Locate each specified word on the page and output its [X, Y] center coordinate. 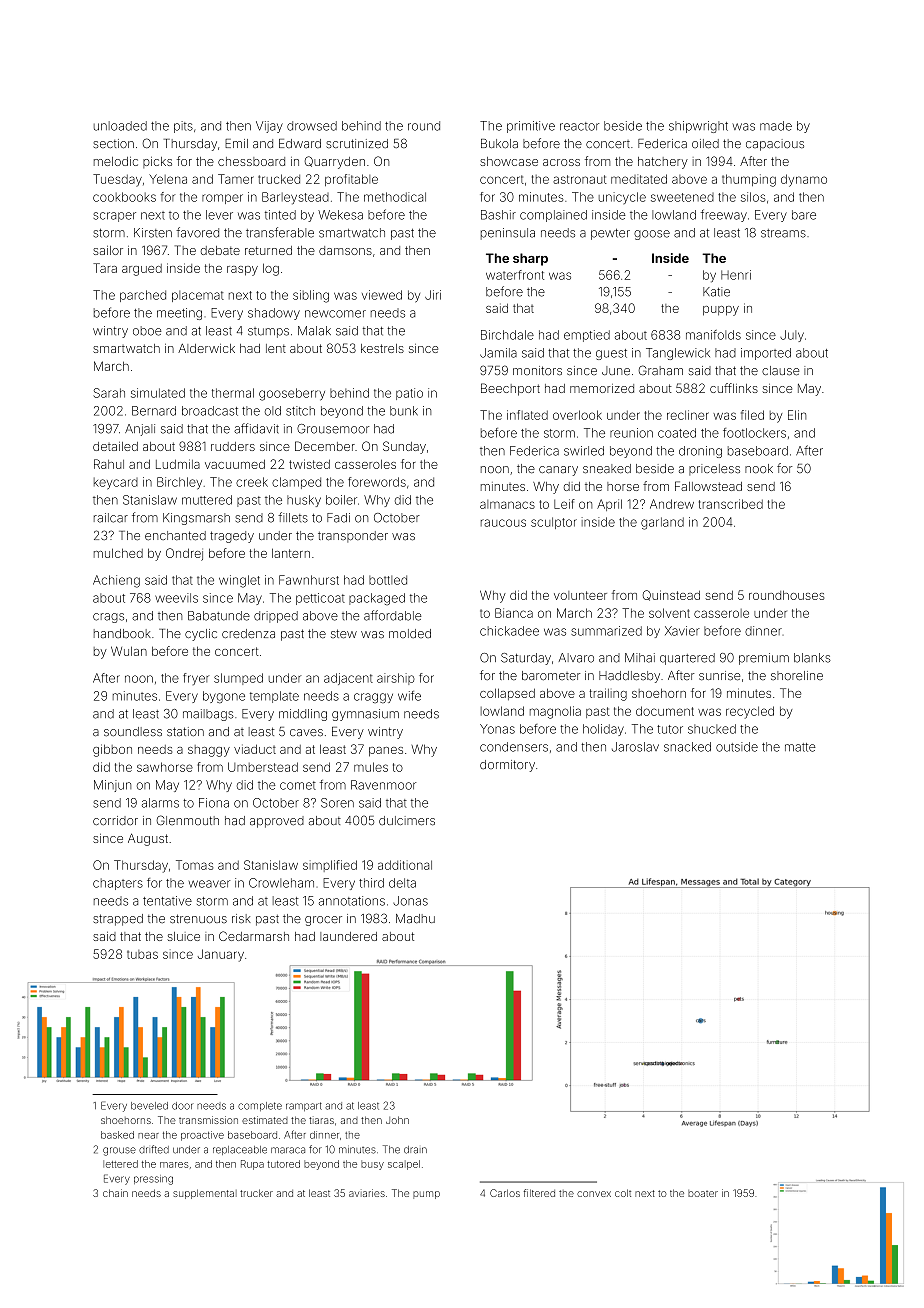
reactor [579, 126]
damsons [345, 250]
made [776, 126]
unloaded [120, 126]
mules [371, 767]
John [397, 1120]
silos [753, 197]
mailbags [208, 715]
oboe [147, 331]
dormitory [507, 766]
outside [737, 747]
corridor [115, 821]
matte [800, 747]
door [182, 1106]
